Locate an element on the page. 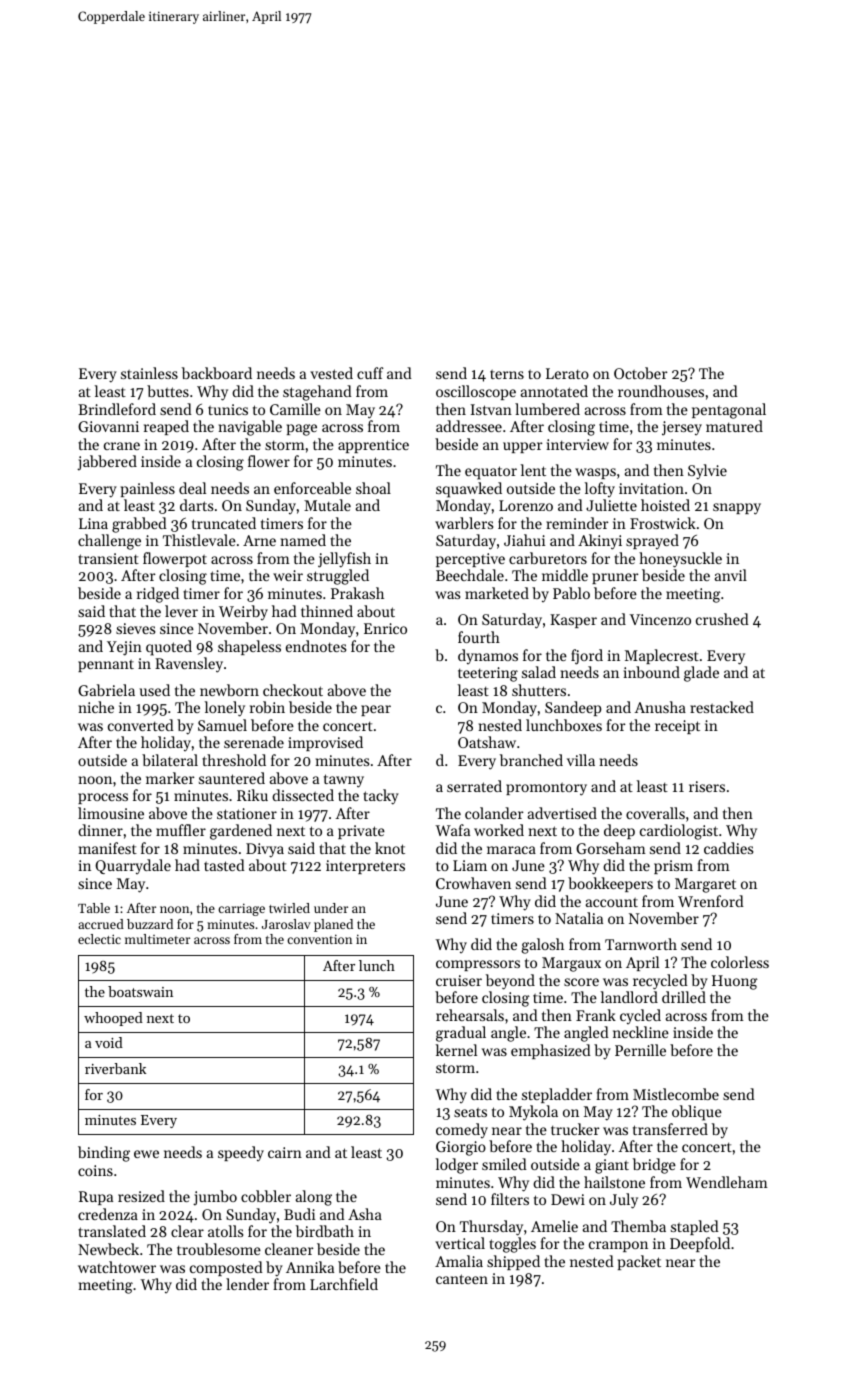 The image size is (849, 1400). Jaroslav is located at coordinates (286, 924).
